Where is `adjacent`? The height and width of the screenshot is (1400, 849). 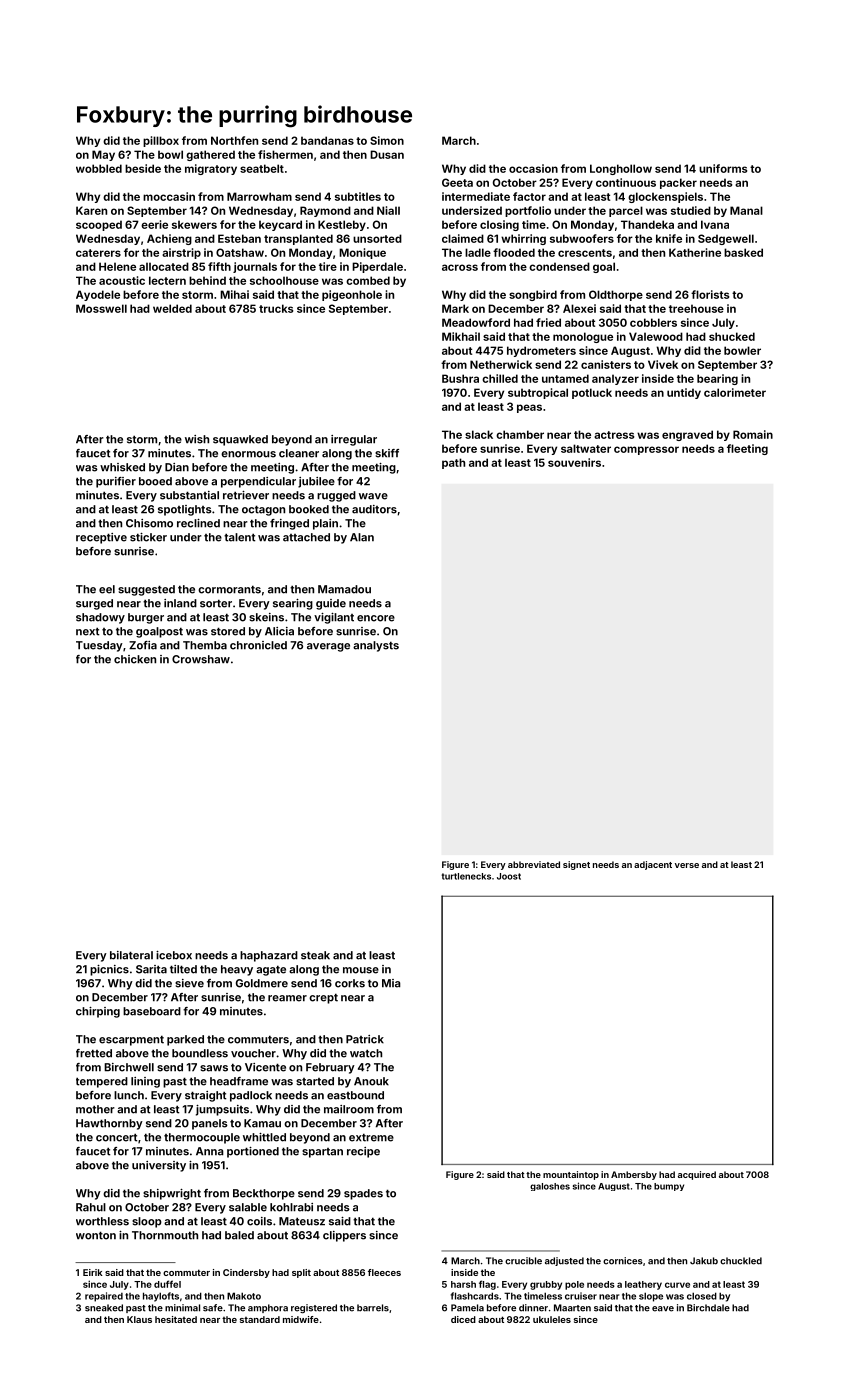 adjacent is located at coordinates (653, 865).
